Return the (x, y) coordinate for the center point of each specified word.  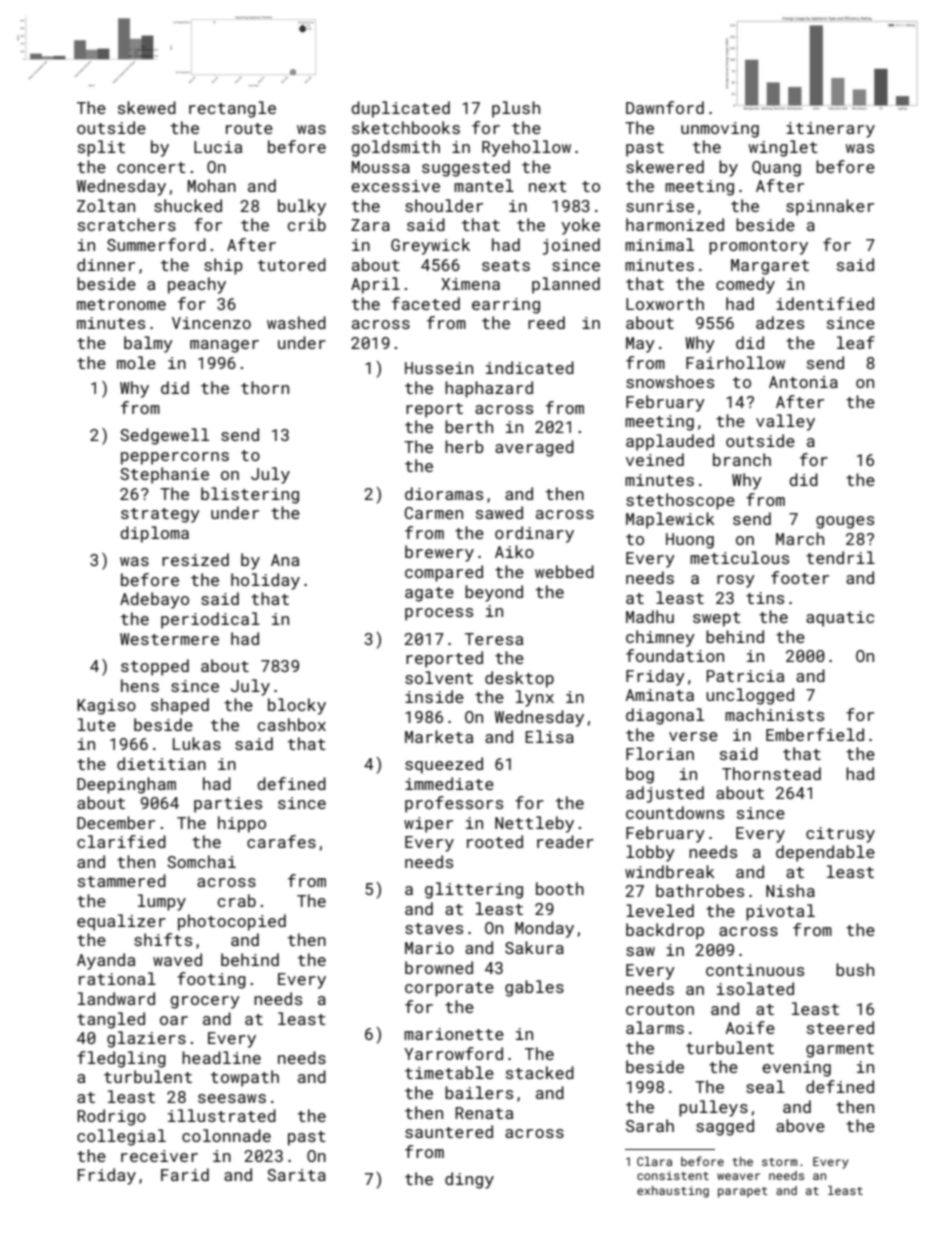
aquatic (840, 619)
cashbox (292, 724)
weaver (738, 1176)
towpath (245, 1078)
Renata (484, 1113)
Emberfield (815, 734)
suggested (466, 168)
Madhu (650, 616)
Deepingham (126, 785)
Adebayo (154, 600)
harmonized (675, 224)
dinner (106, 264)
